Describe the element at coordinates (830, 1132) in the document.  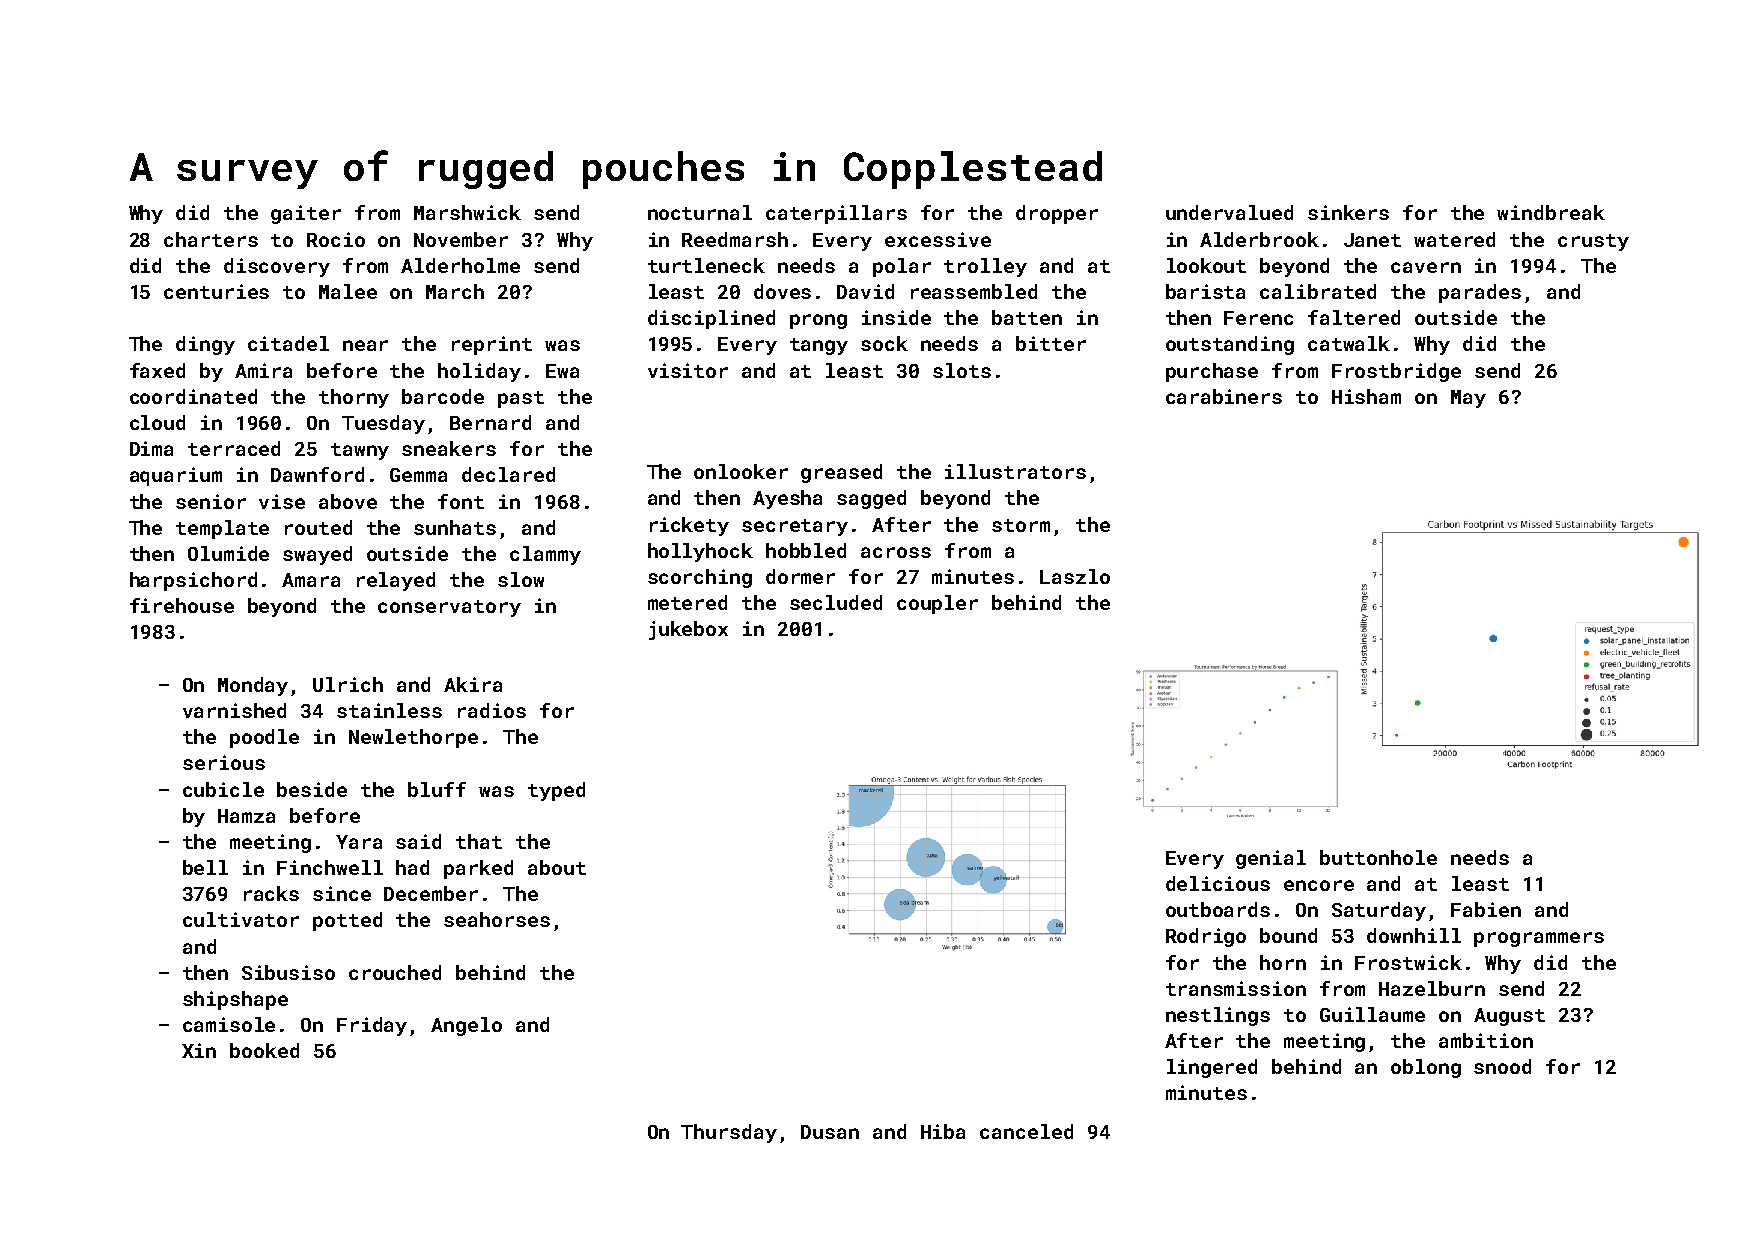
I see `Dusan` at that location.
